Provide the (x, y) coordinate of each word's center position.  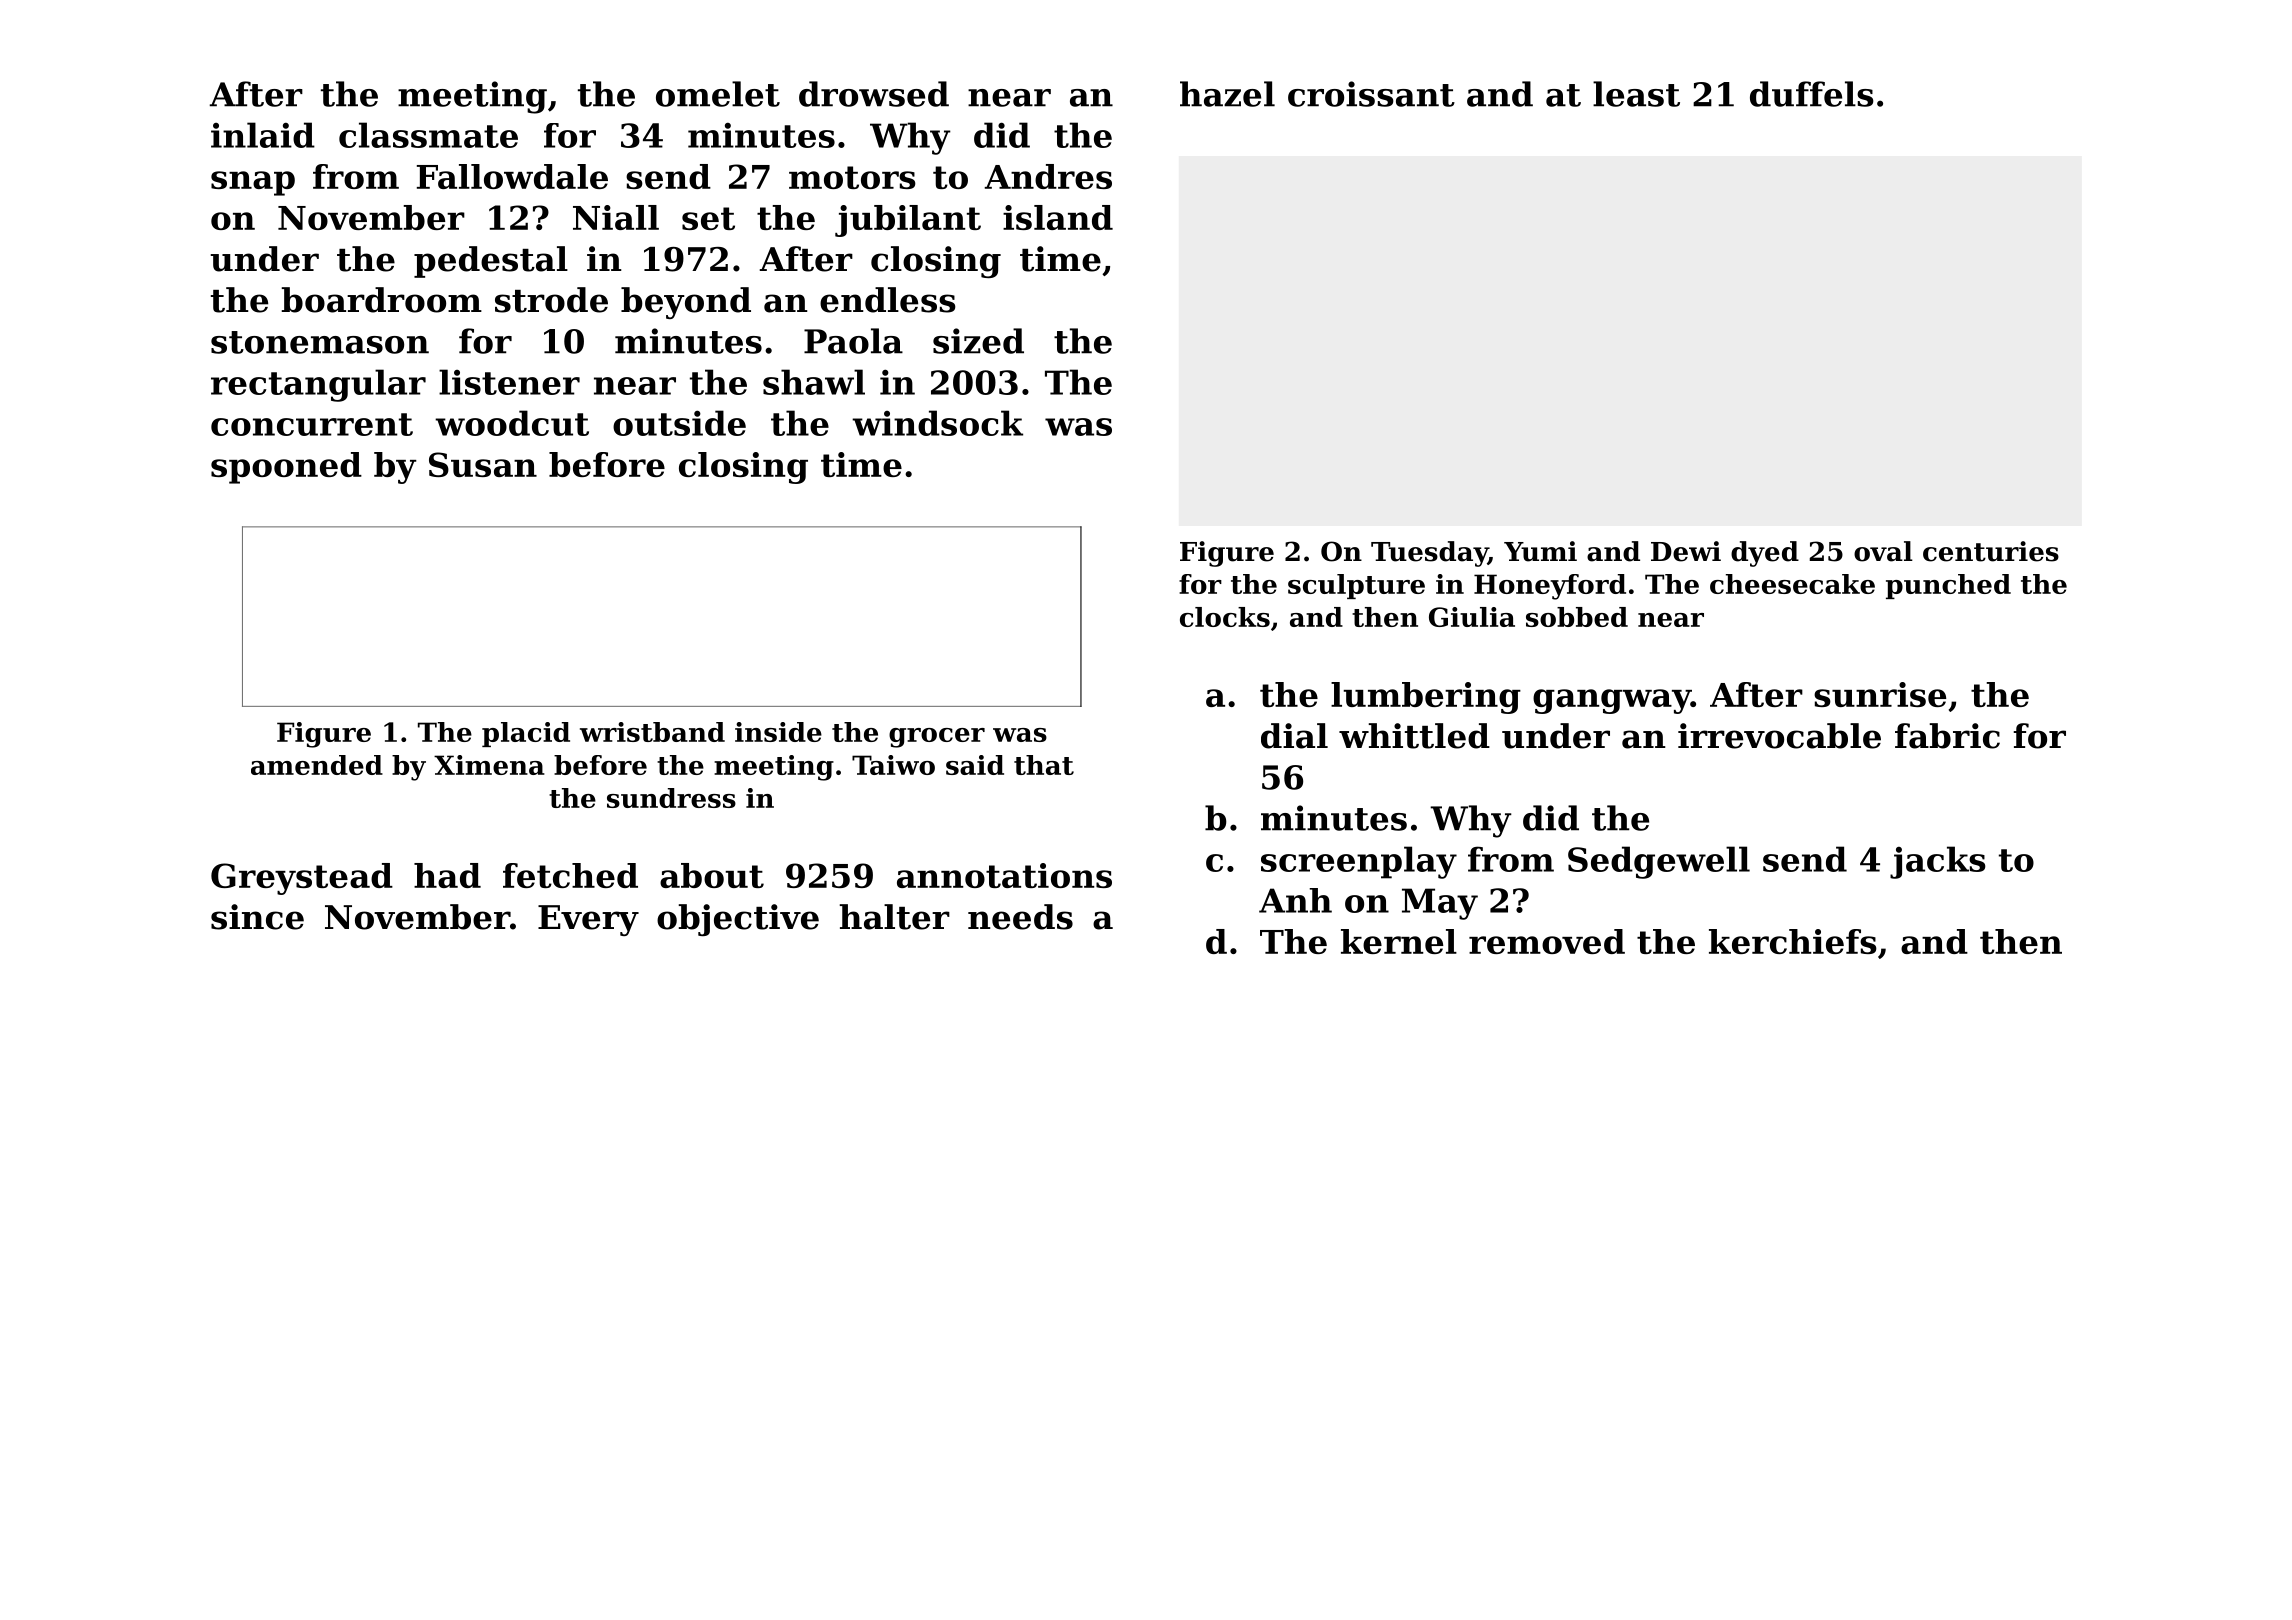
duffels (1812, 94)
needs (1020, 917)
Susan (483, 464)
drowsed (874, 94)
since (257, 917)
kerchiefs (1793, 941)
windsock (937, 423)
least (1636, 94)
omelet (718, 94)
